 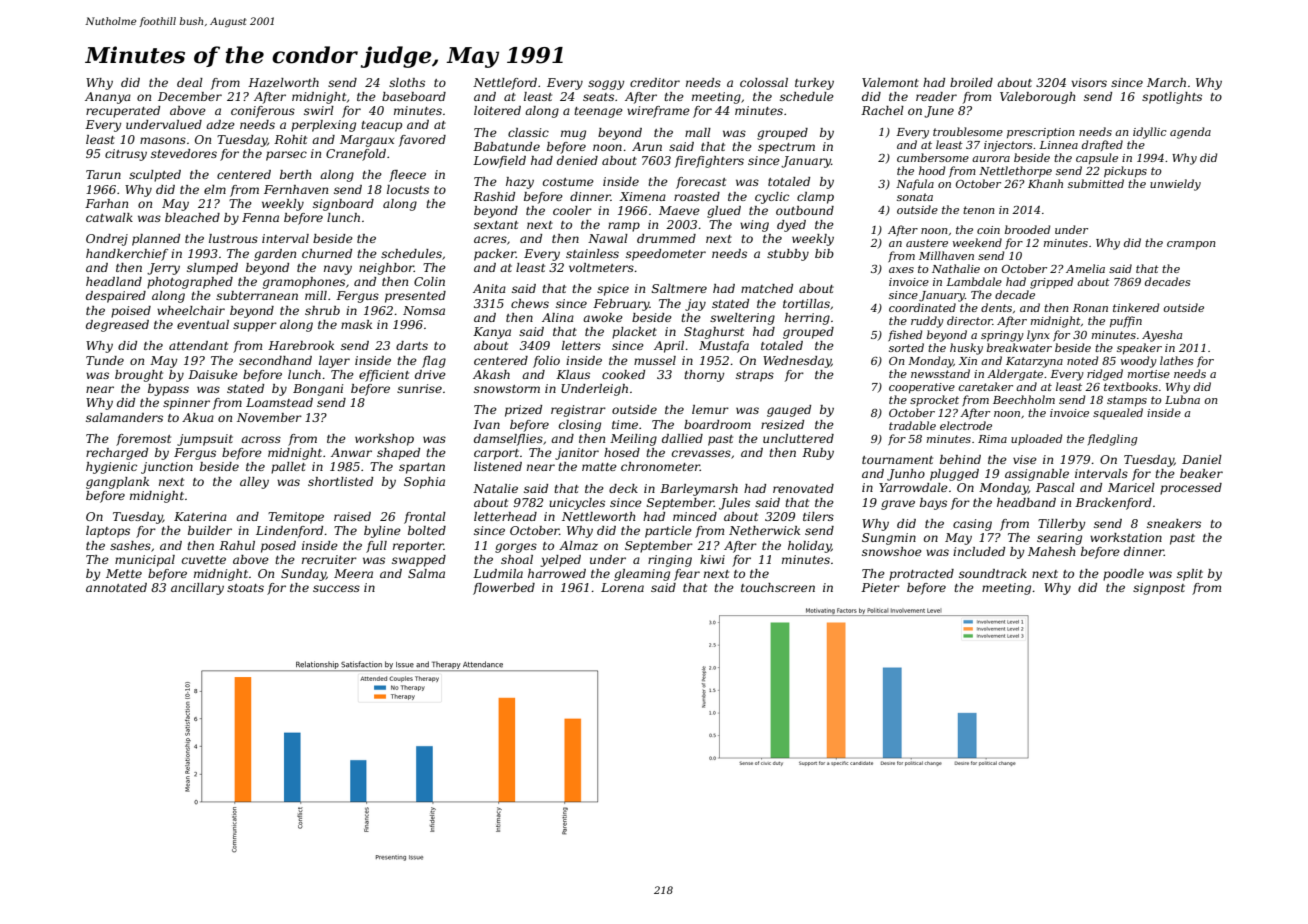 I want to click on weekend, so click(x=977, y=242).
